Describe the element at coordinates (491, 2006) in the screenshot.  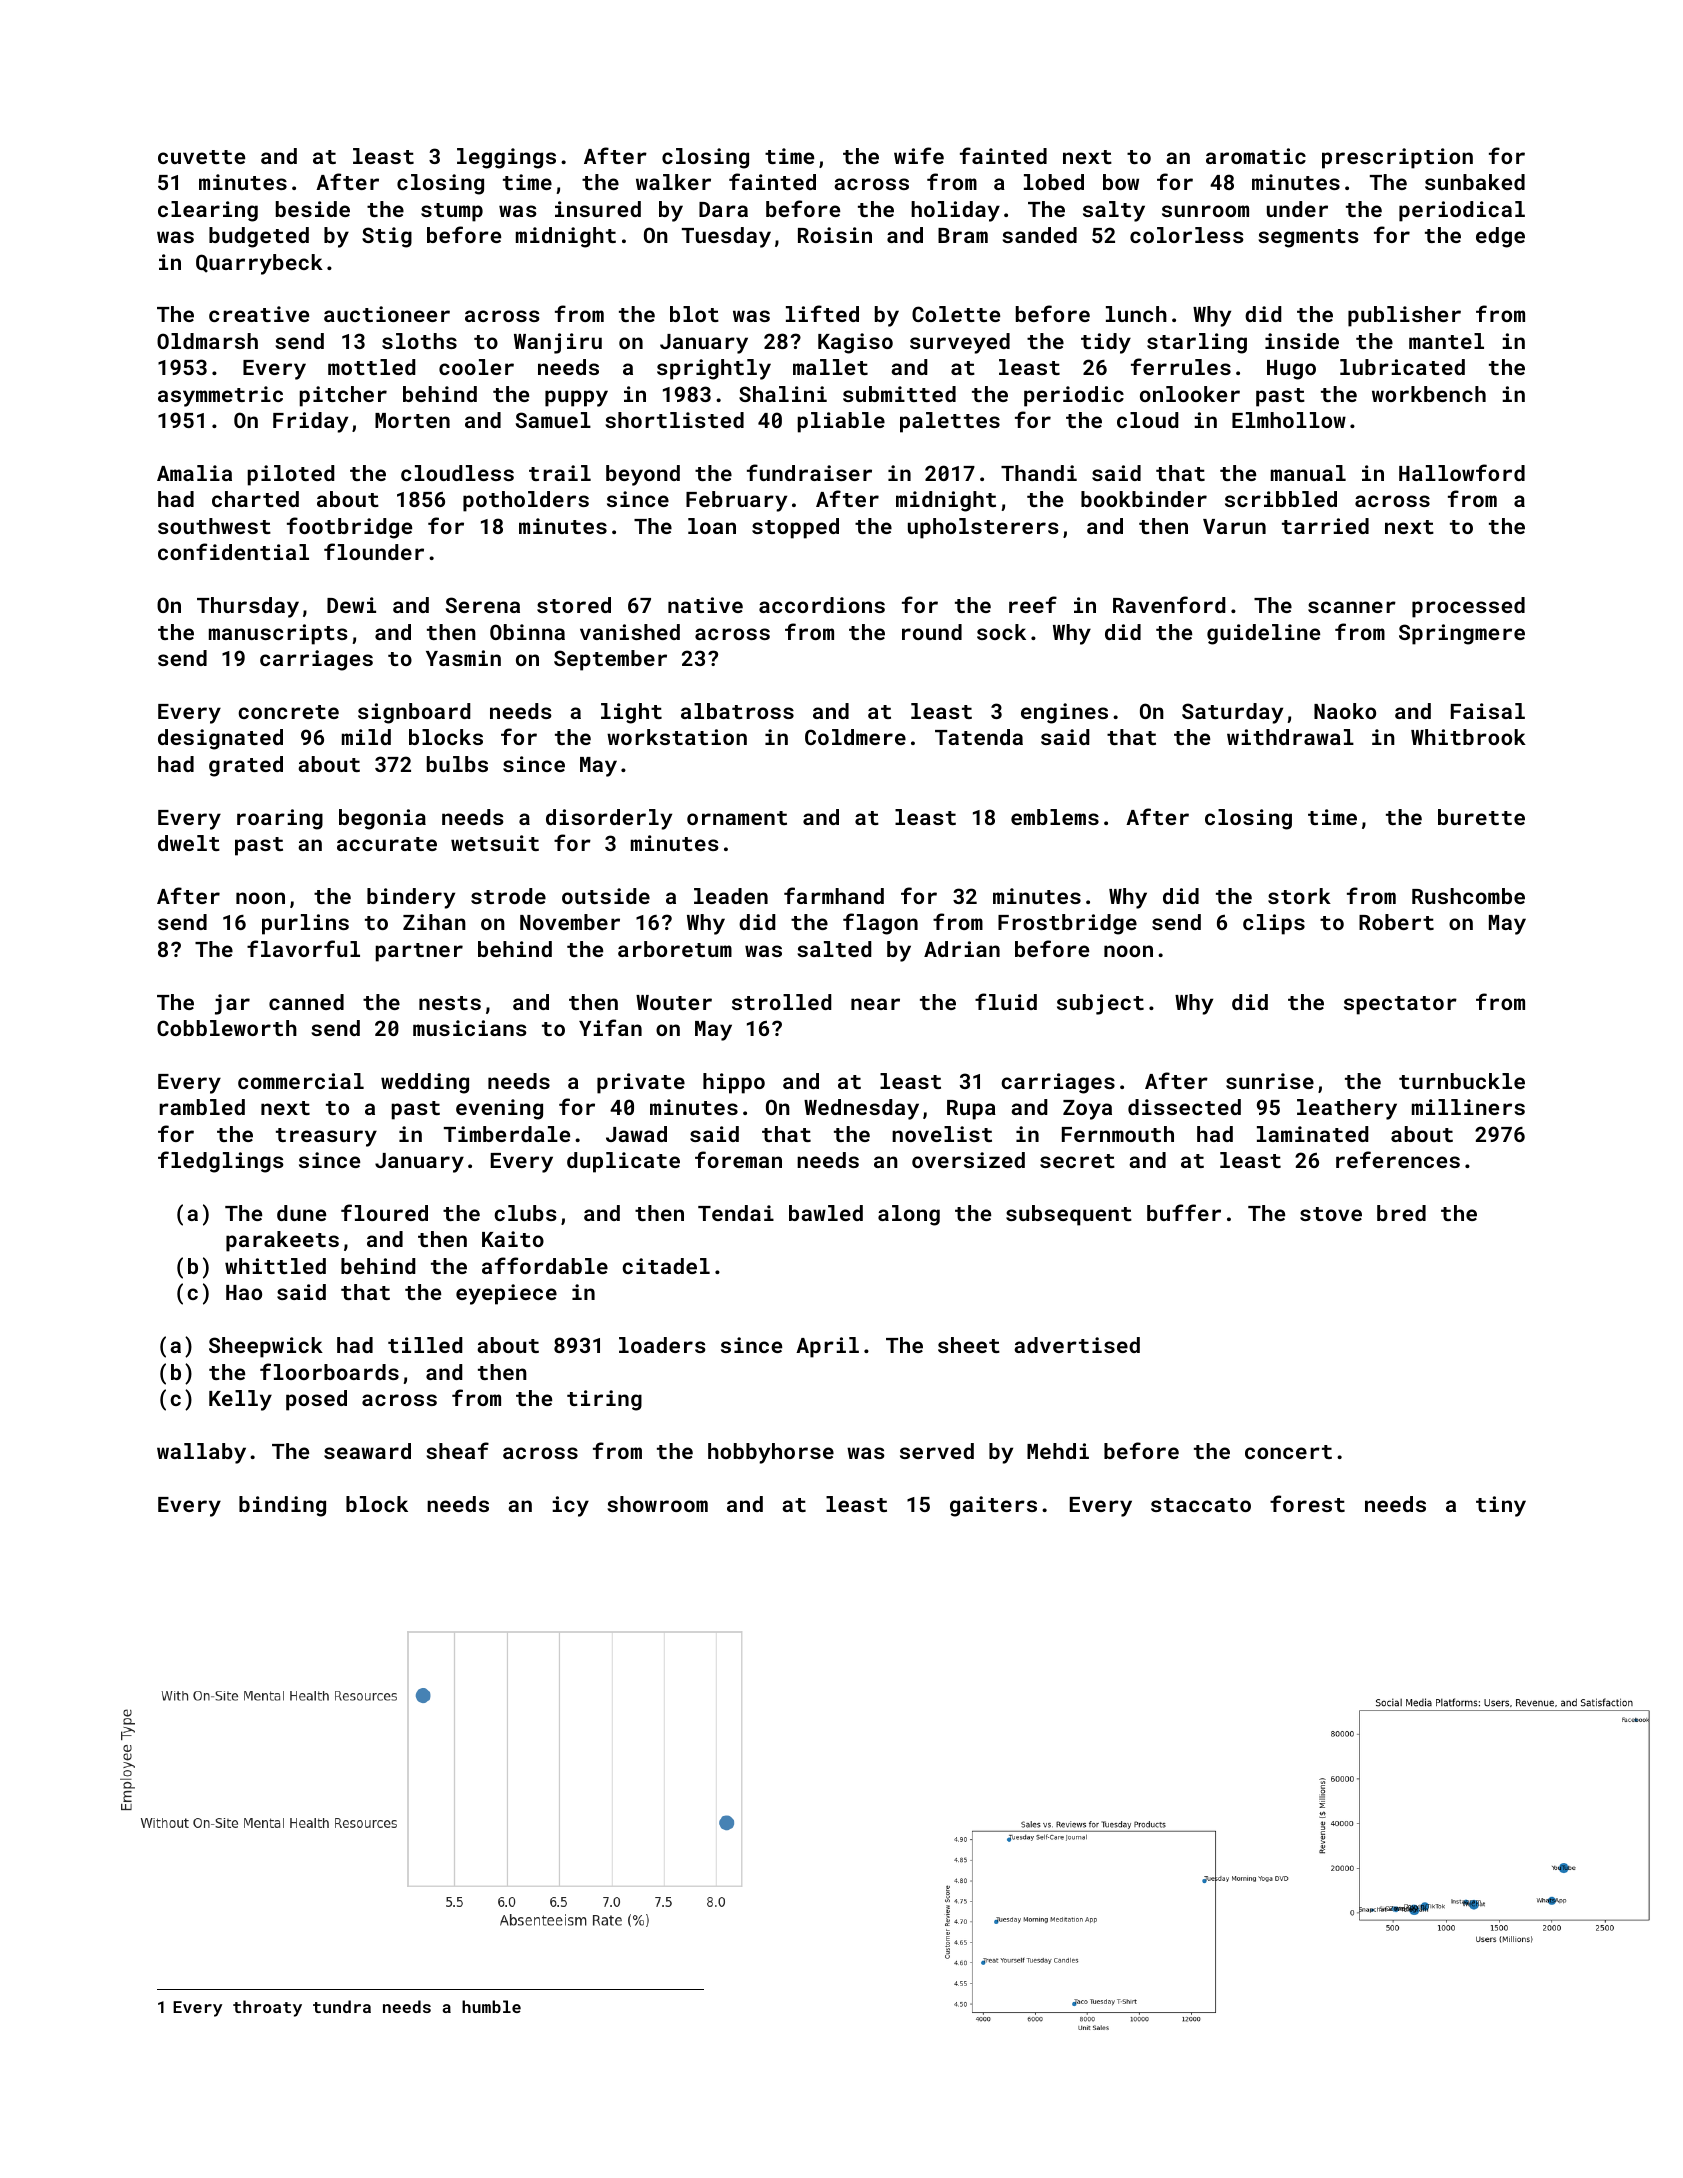
I see `humble` at that location.
